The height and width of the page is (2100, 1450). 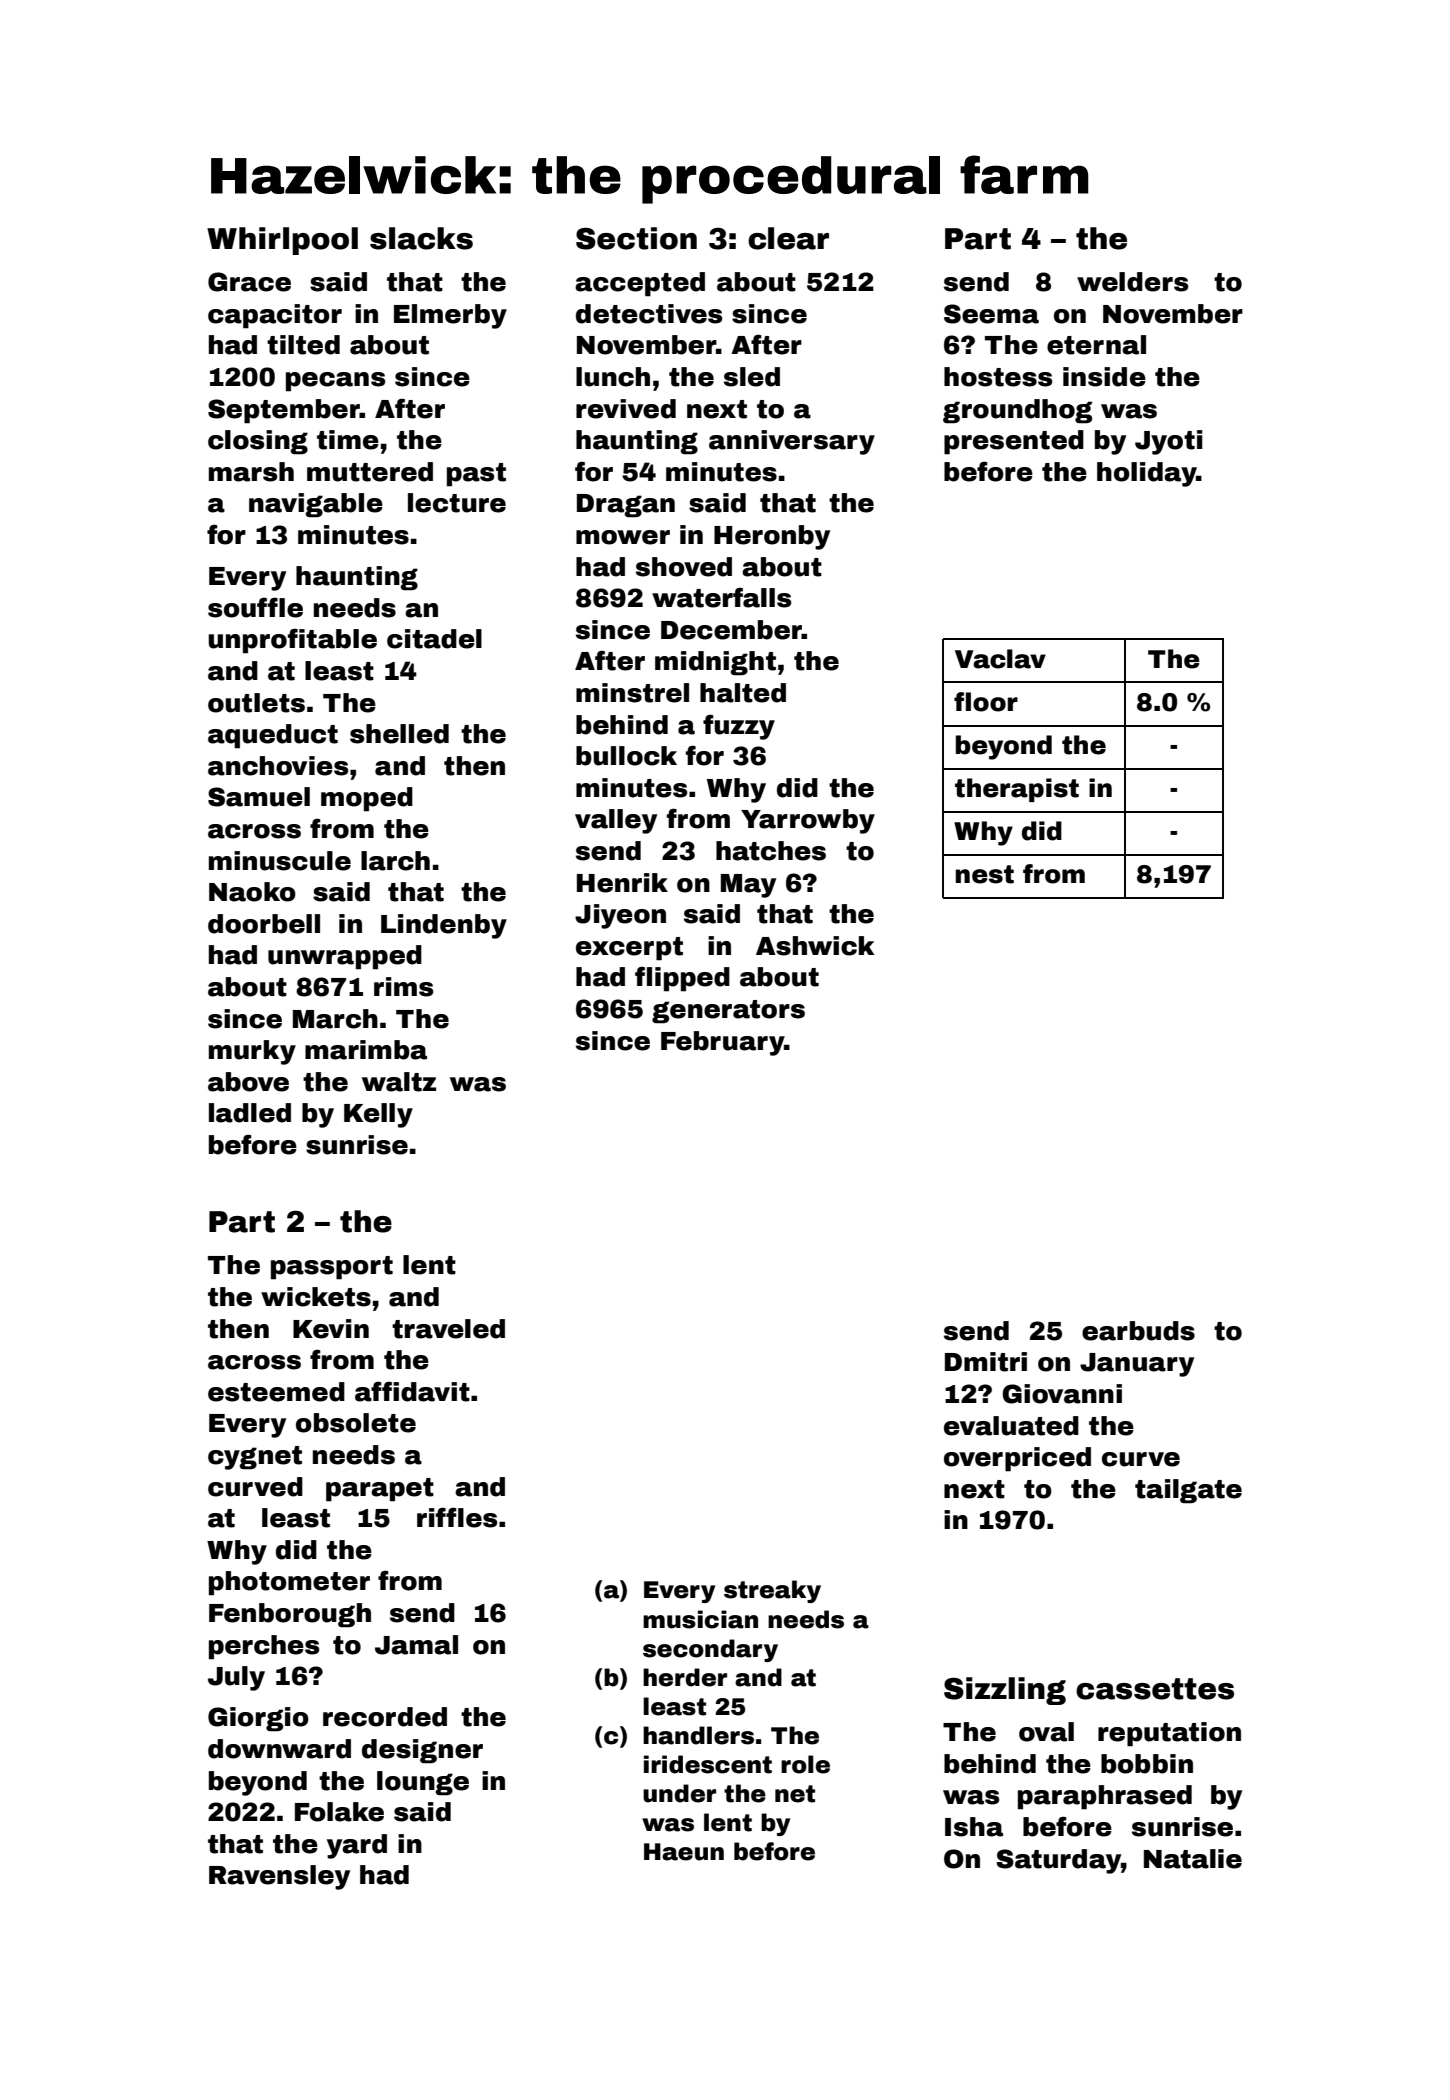 I want to click on floor, so click(x=986, y=702).
